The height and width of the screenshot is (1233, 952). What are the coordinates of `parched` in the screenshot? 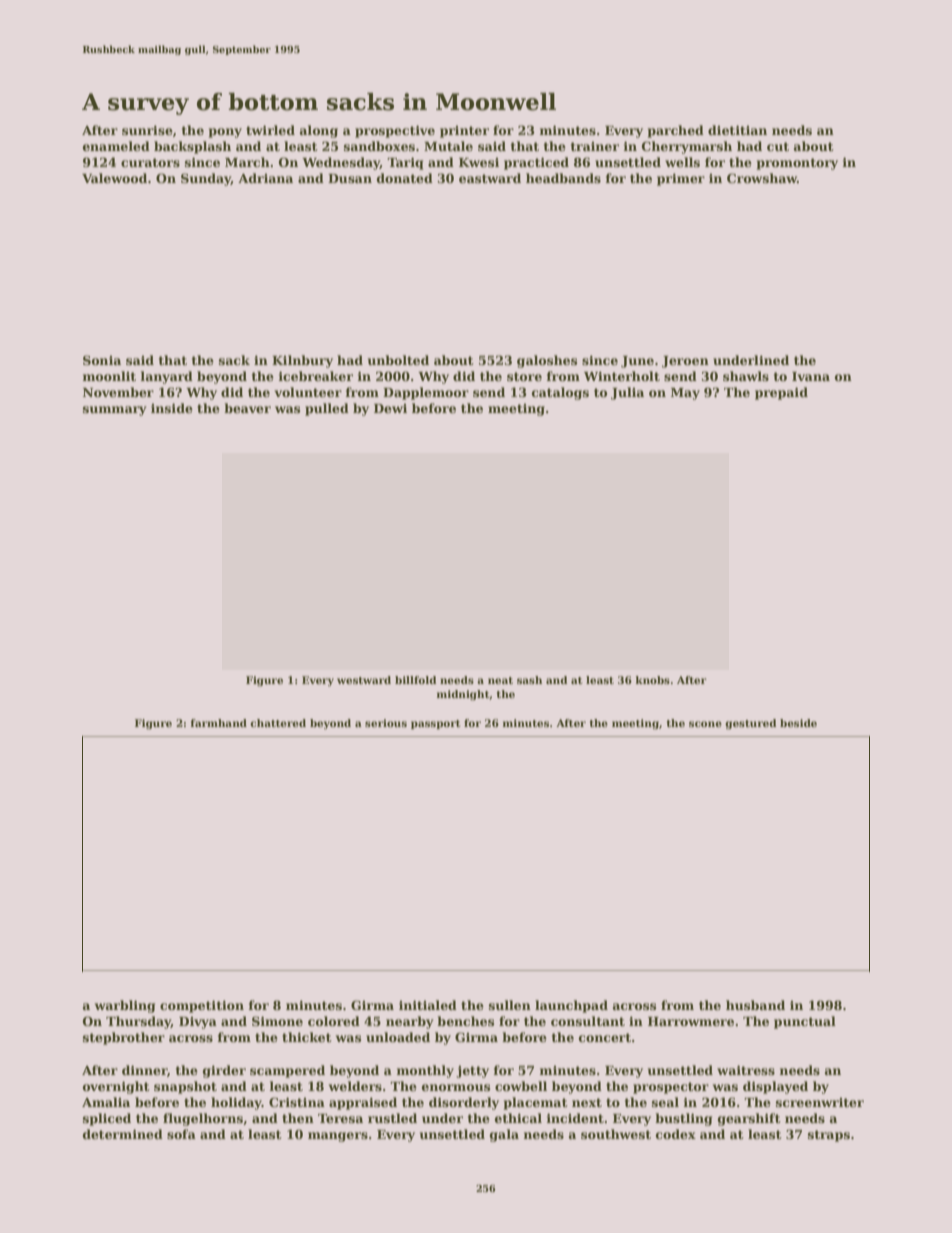 It's located at (676, 131).
